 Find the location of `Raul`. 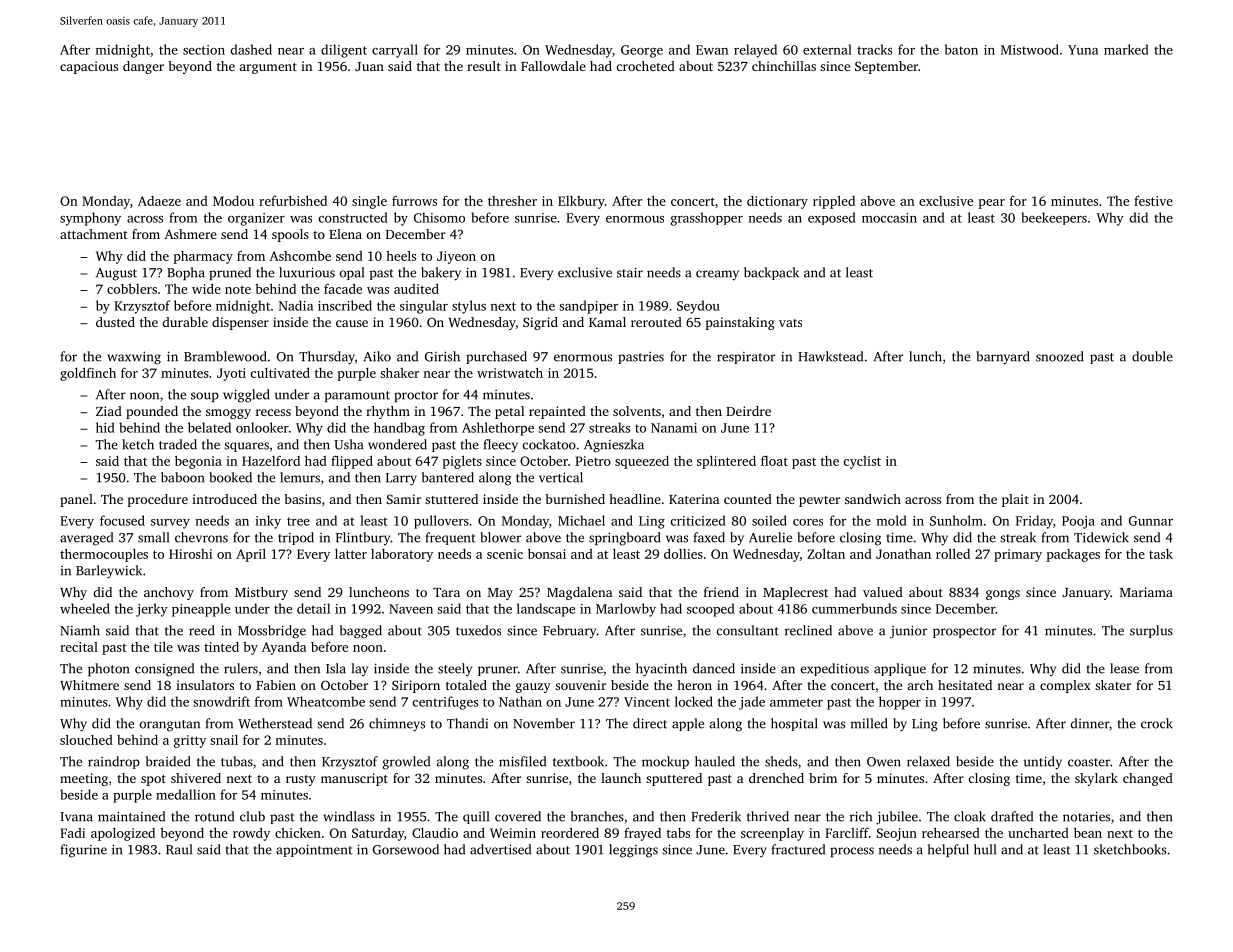

Raul is located at coordinates (179, 849).
